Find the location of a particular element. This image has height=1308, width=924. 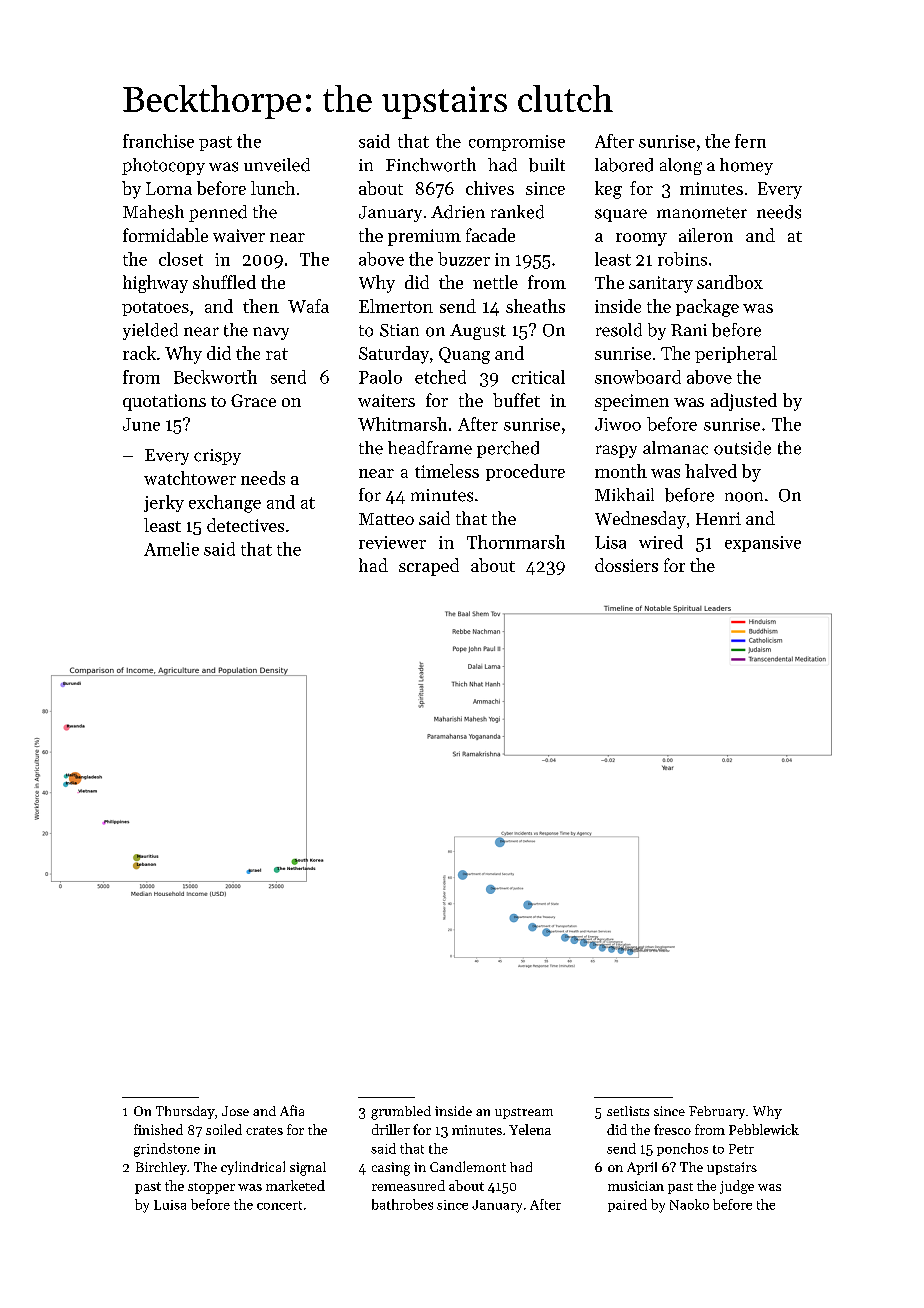

quotations is located at coordinates (164, 402).
